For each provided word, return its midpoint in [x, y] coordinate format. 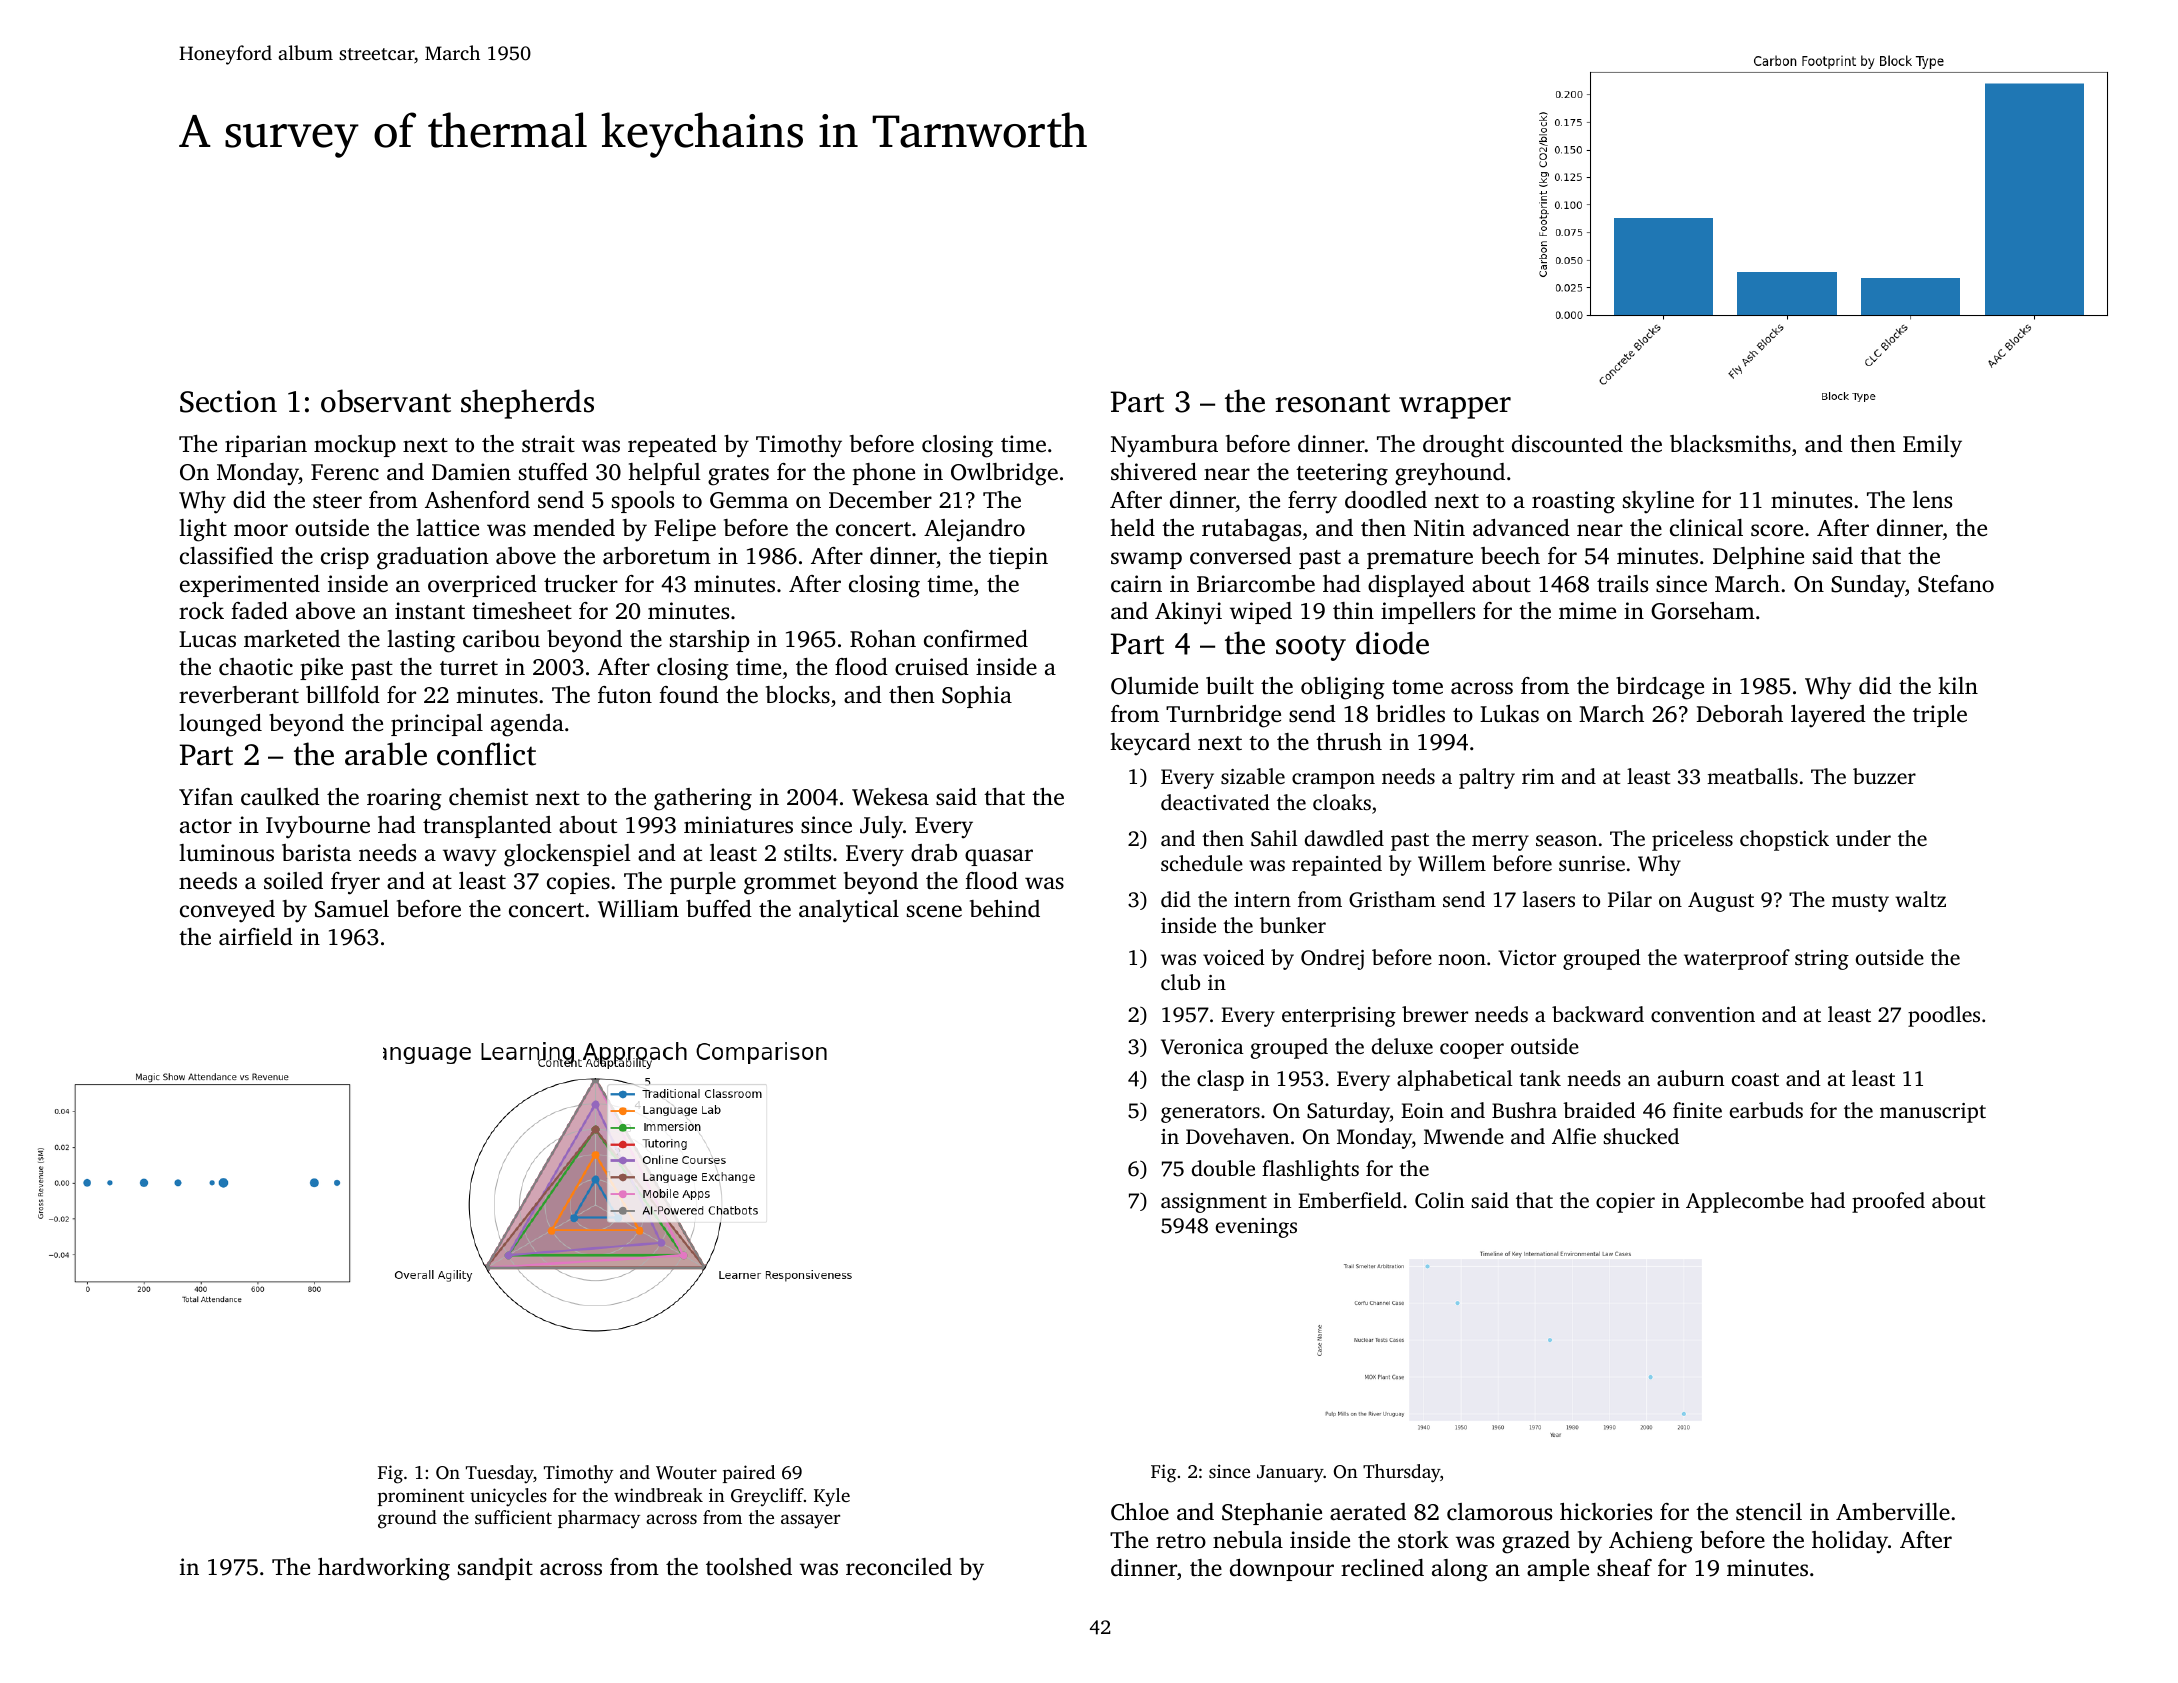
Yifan [206, 797]
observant [386, 401]
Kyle [832, 1497]
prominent [421, 1497]
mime [1587, 610]
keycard [1150, 744]
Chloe [1140, 1512]
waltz [1920, 899]
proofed [1888, 1202]
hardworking [384, 1569]
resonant [1333, 403]
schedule [1202, 863]
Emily [1932, 446]
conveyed [227, 911]
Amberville [1893, 1511]
